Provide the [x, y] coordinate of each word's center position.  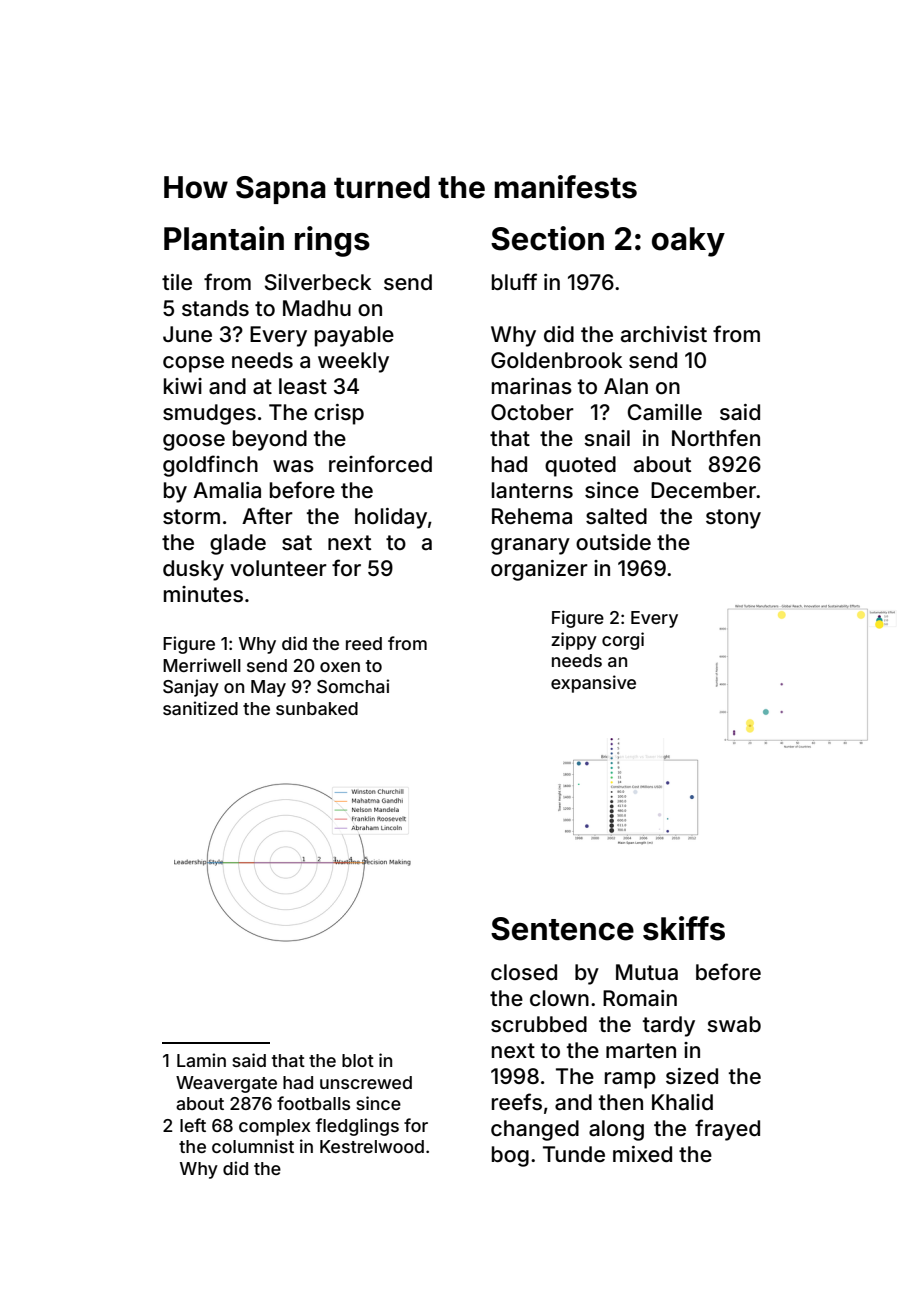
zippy [574, 641]
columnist [253, 1146]
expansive [593, 684]
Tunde [574, 1154]
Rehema [532, 516]
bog [510, 1156]
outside [613, 542]
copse [193, 364]
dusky [193, 570]
